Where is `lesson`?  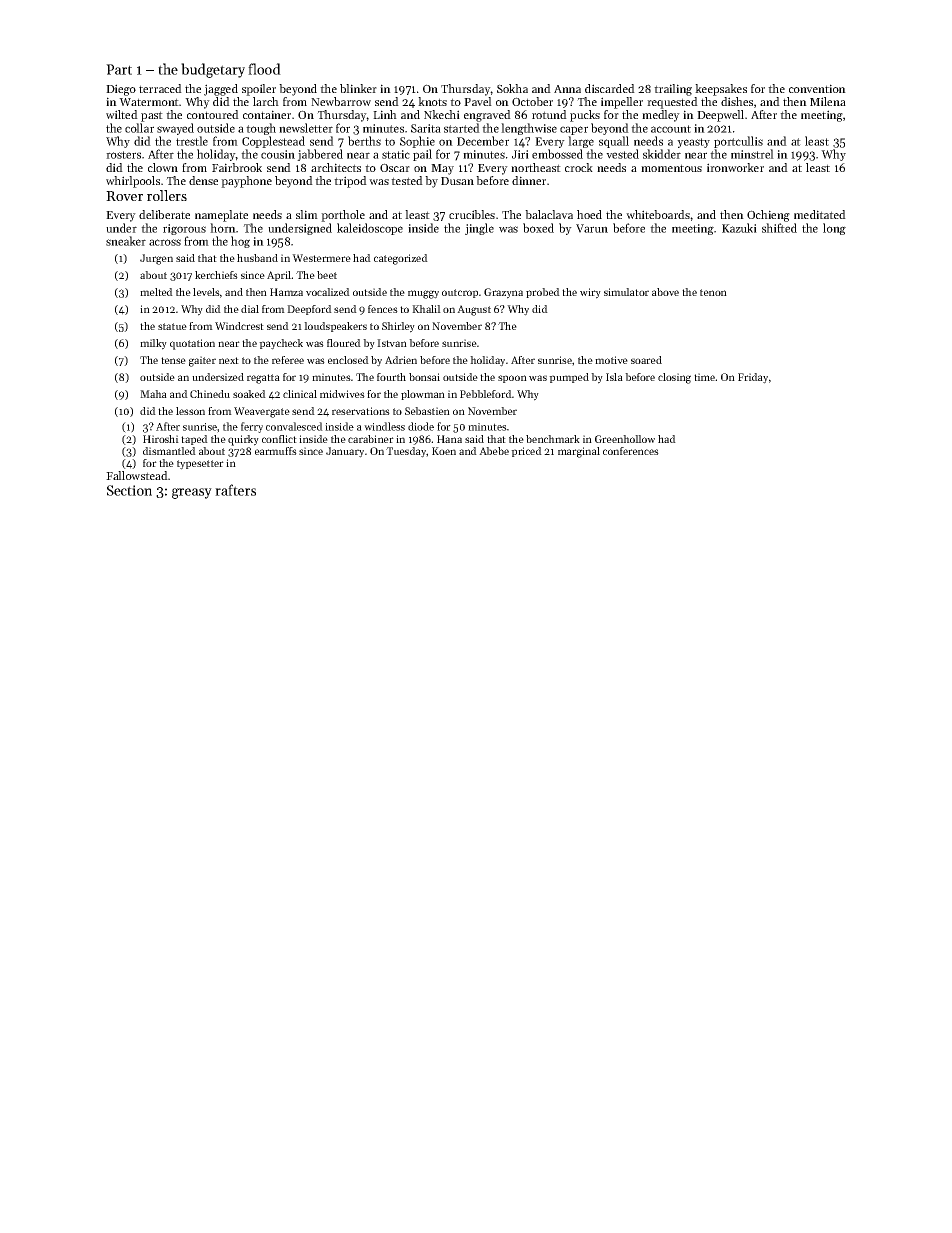 lesson is located at coordinates (190, 411).
